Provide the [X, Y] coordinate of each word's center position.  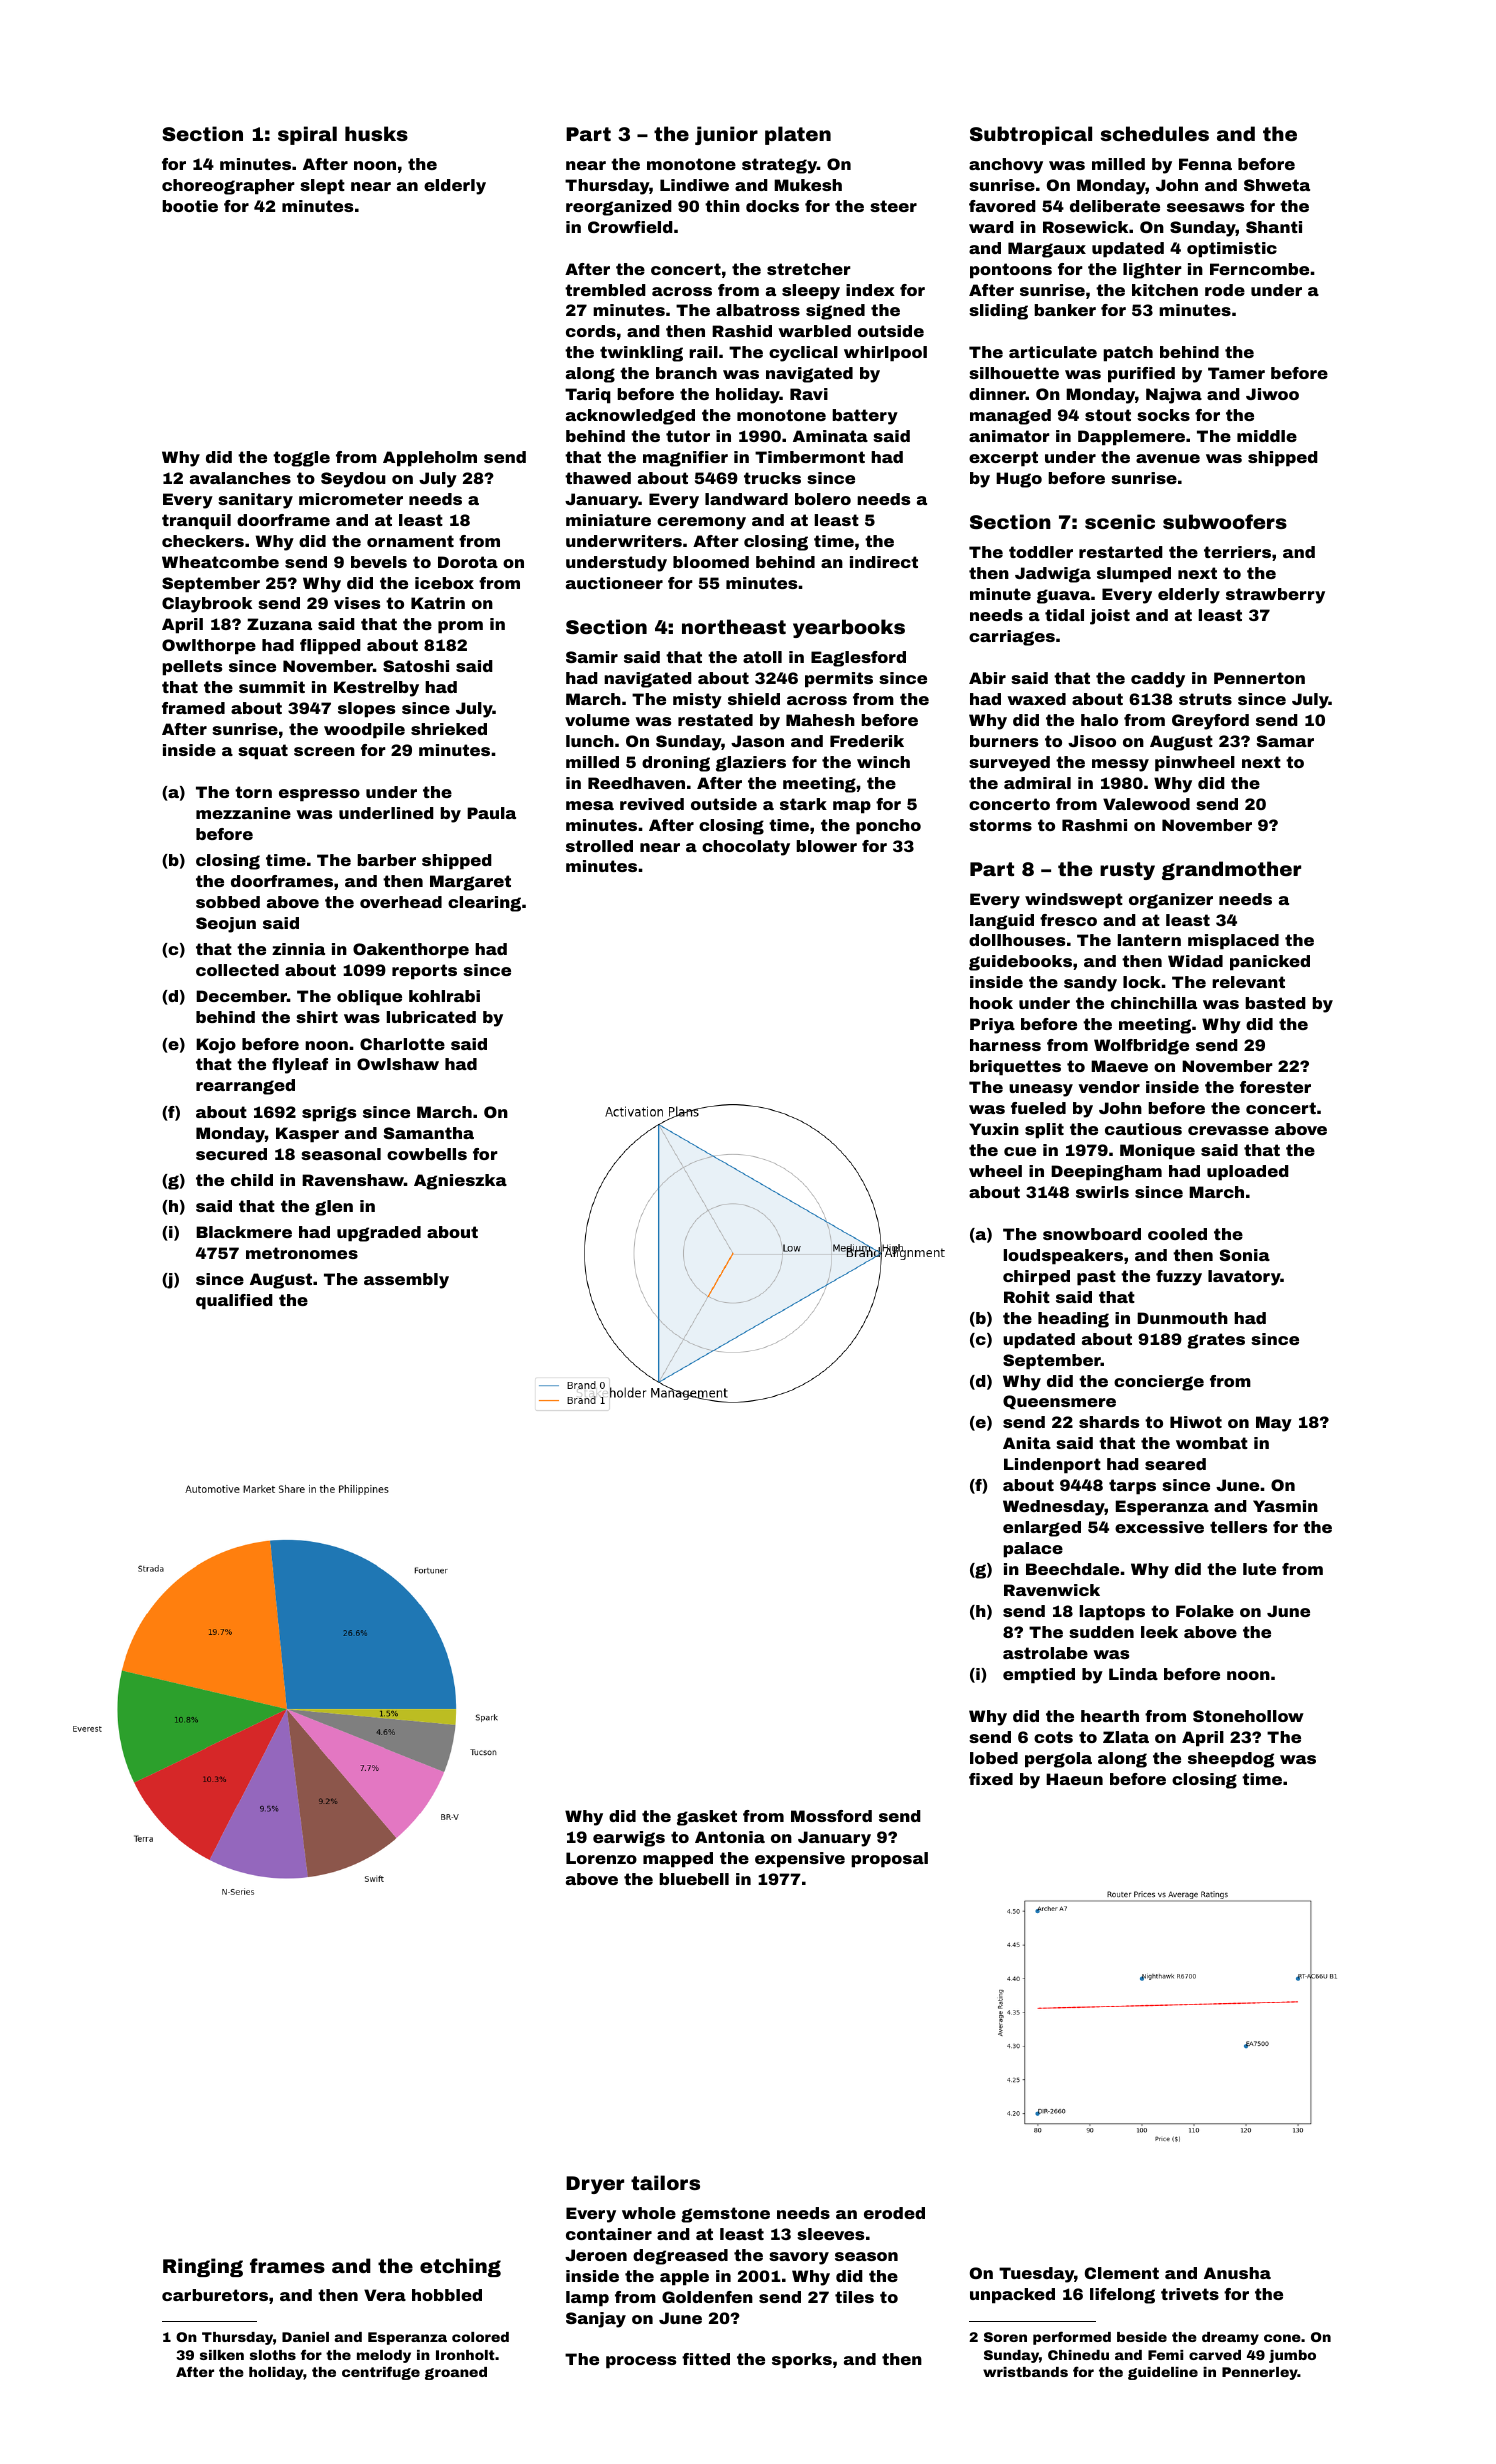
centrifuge [381, 2373]
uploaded [1248, 1173]
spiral [307, 135]
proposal [889, 1860]
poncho [888, 827]
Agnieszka [460, 1182]
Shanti [1274, 227]
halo [1099, 720]
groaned [456, 2373]
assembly [406, 1281]
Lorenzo [601, 1858]
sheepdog [1231, 1760]
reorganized [619, 208]
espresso [319, 795]
